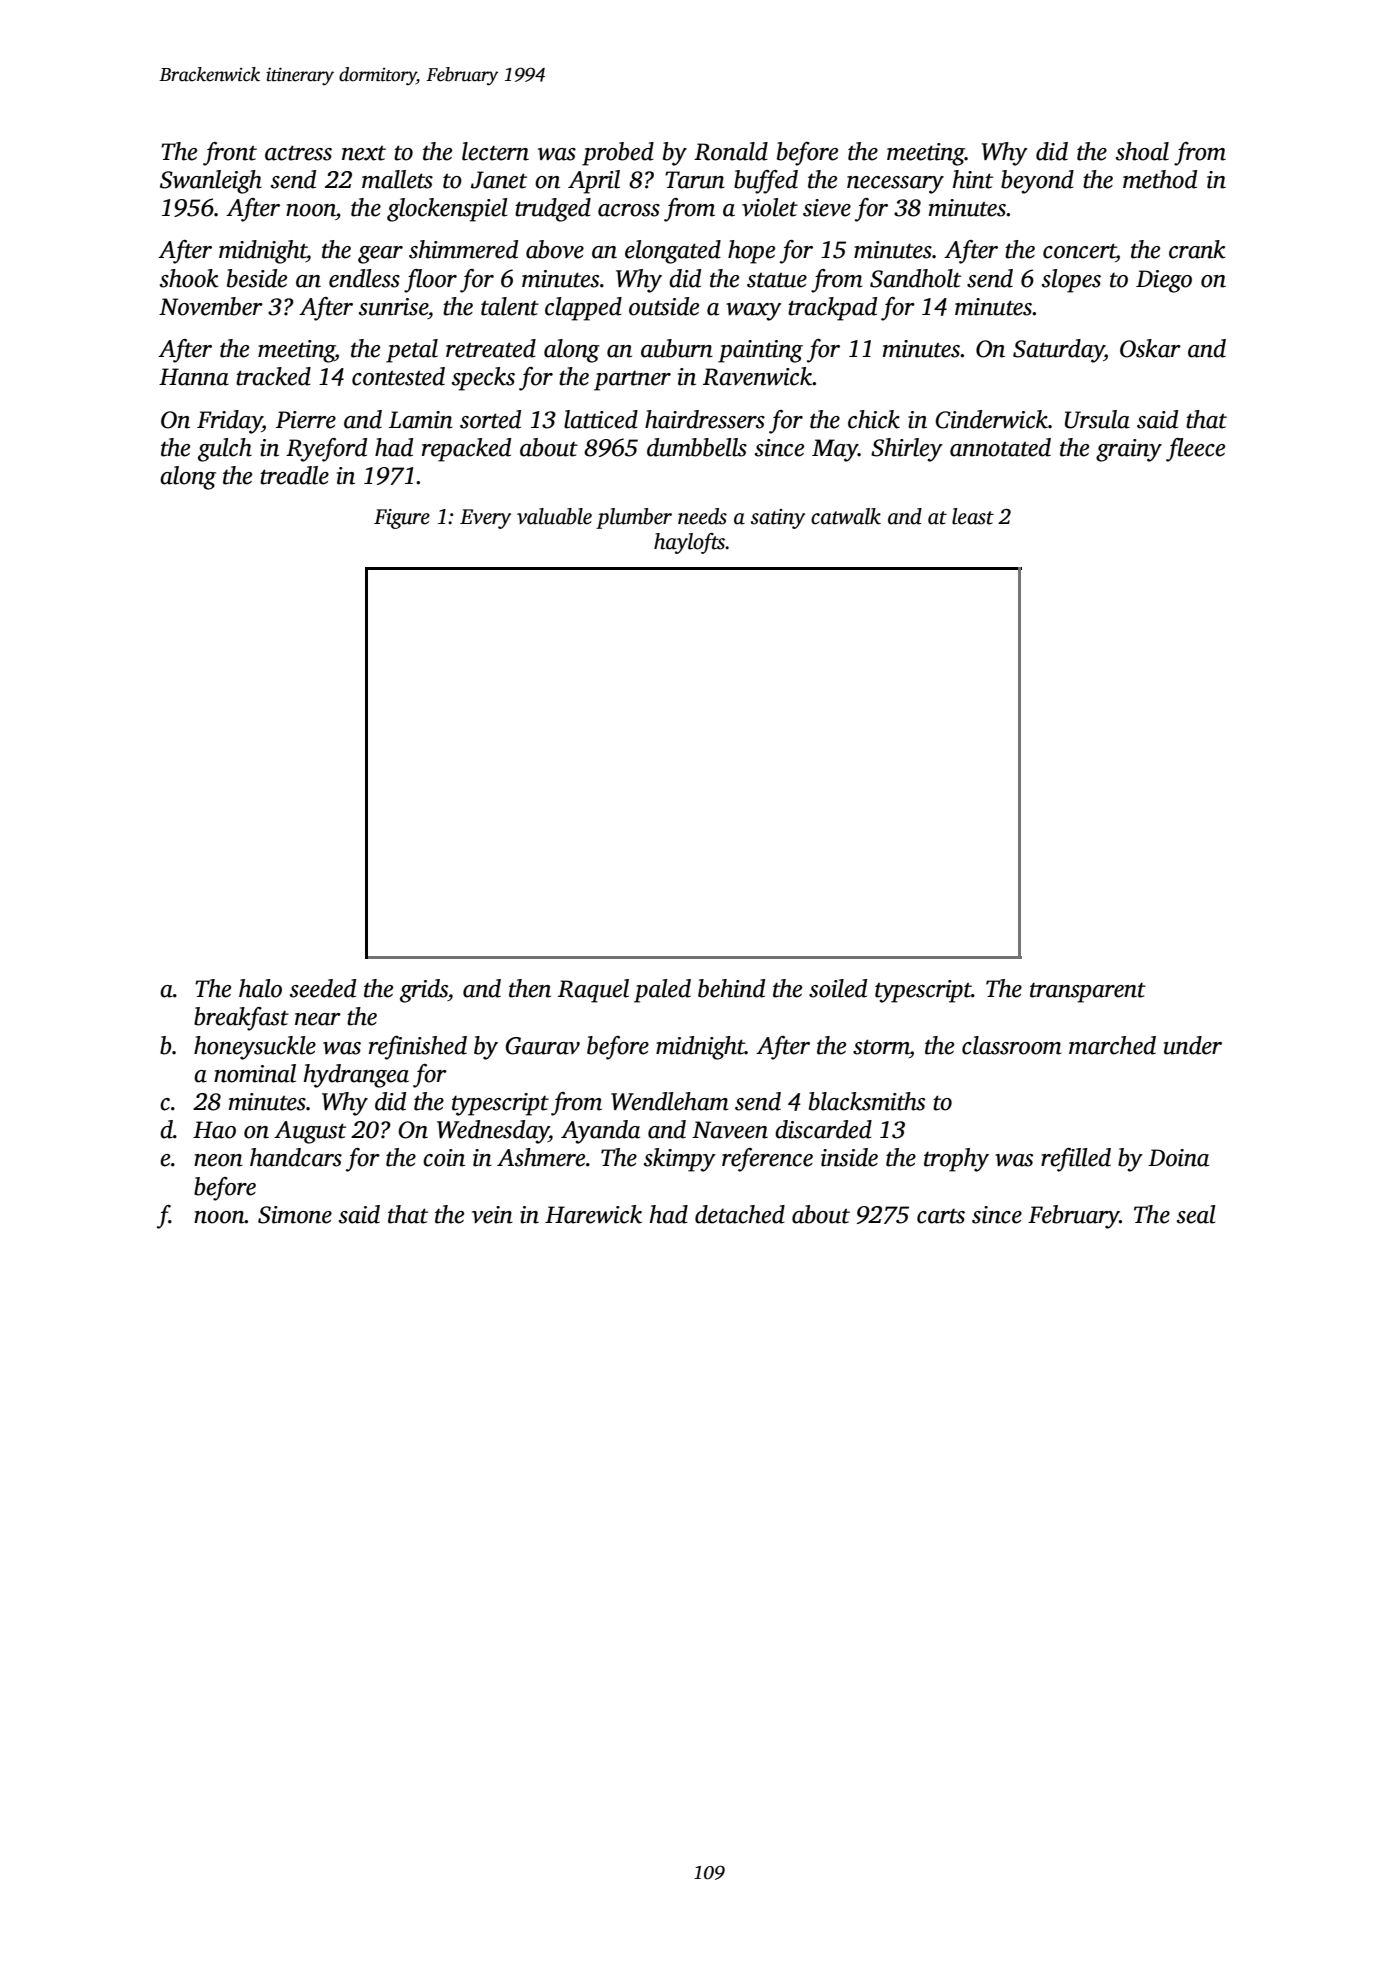  Describe the element at coordinates (1150, 348) in the image. I see `Oskar` at that location.
